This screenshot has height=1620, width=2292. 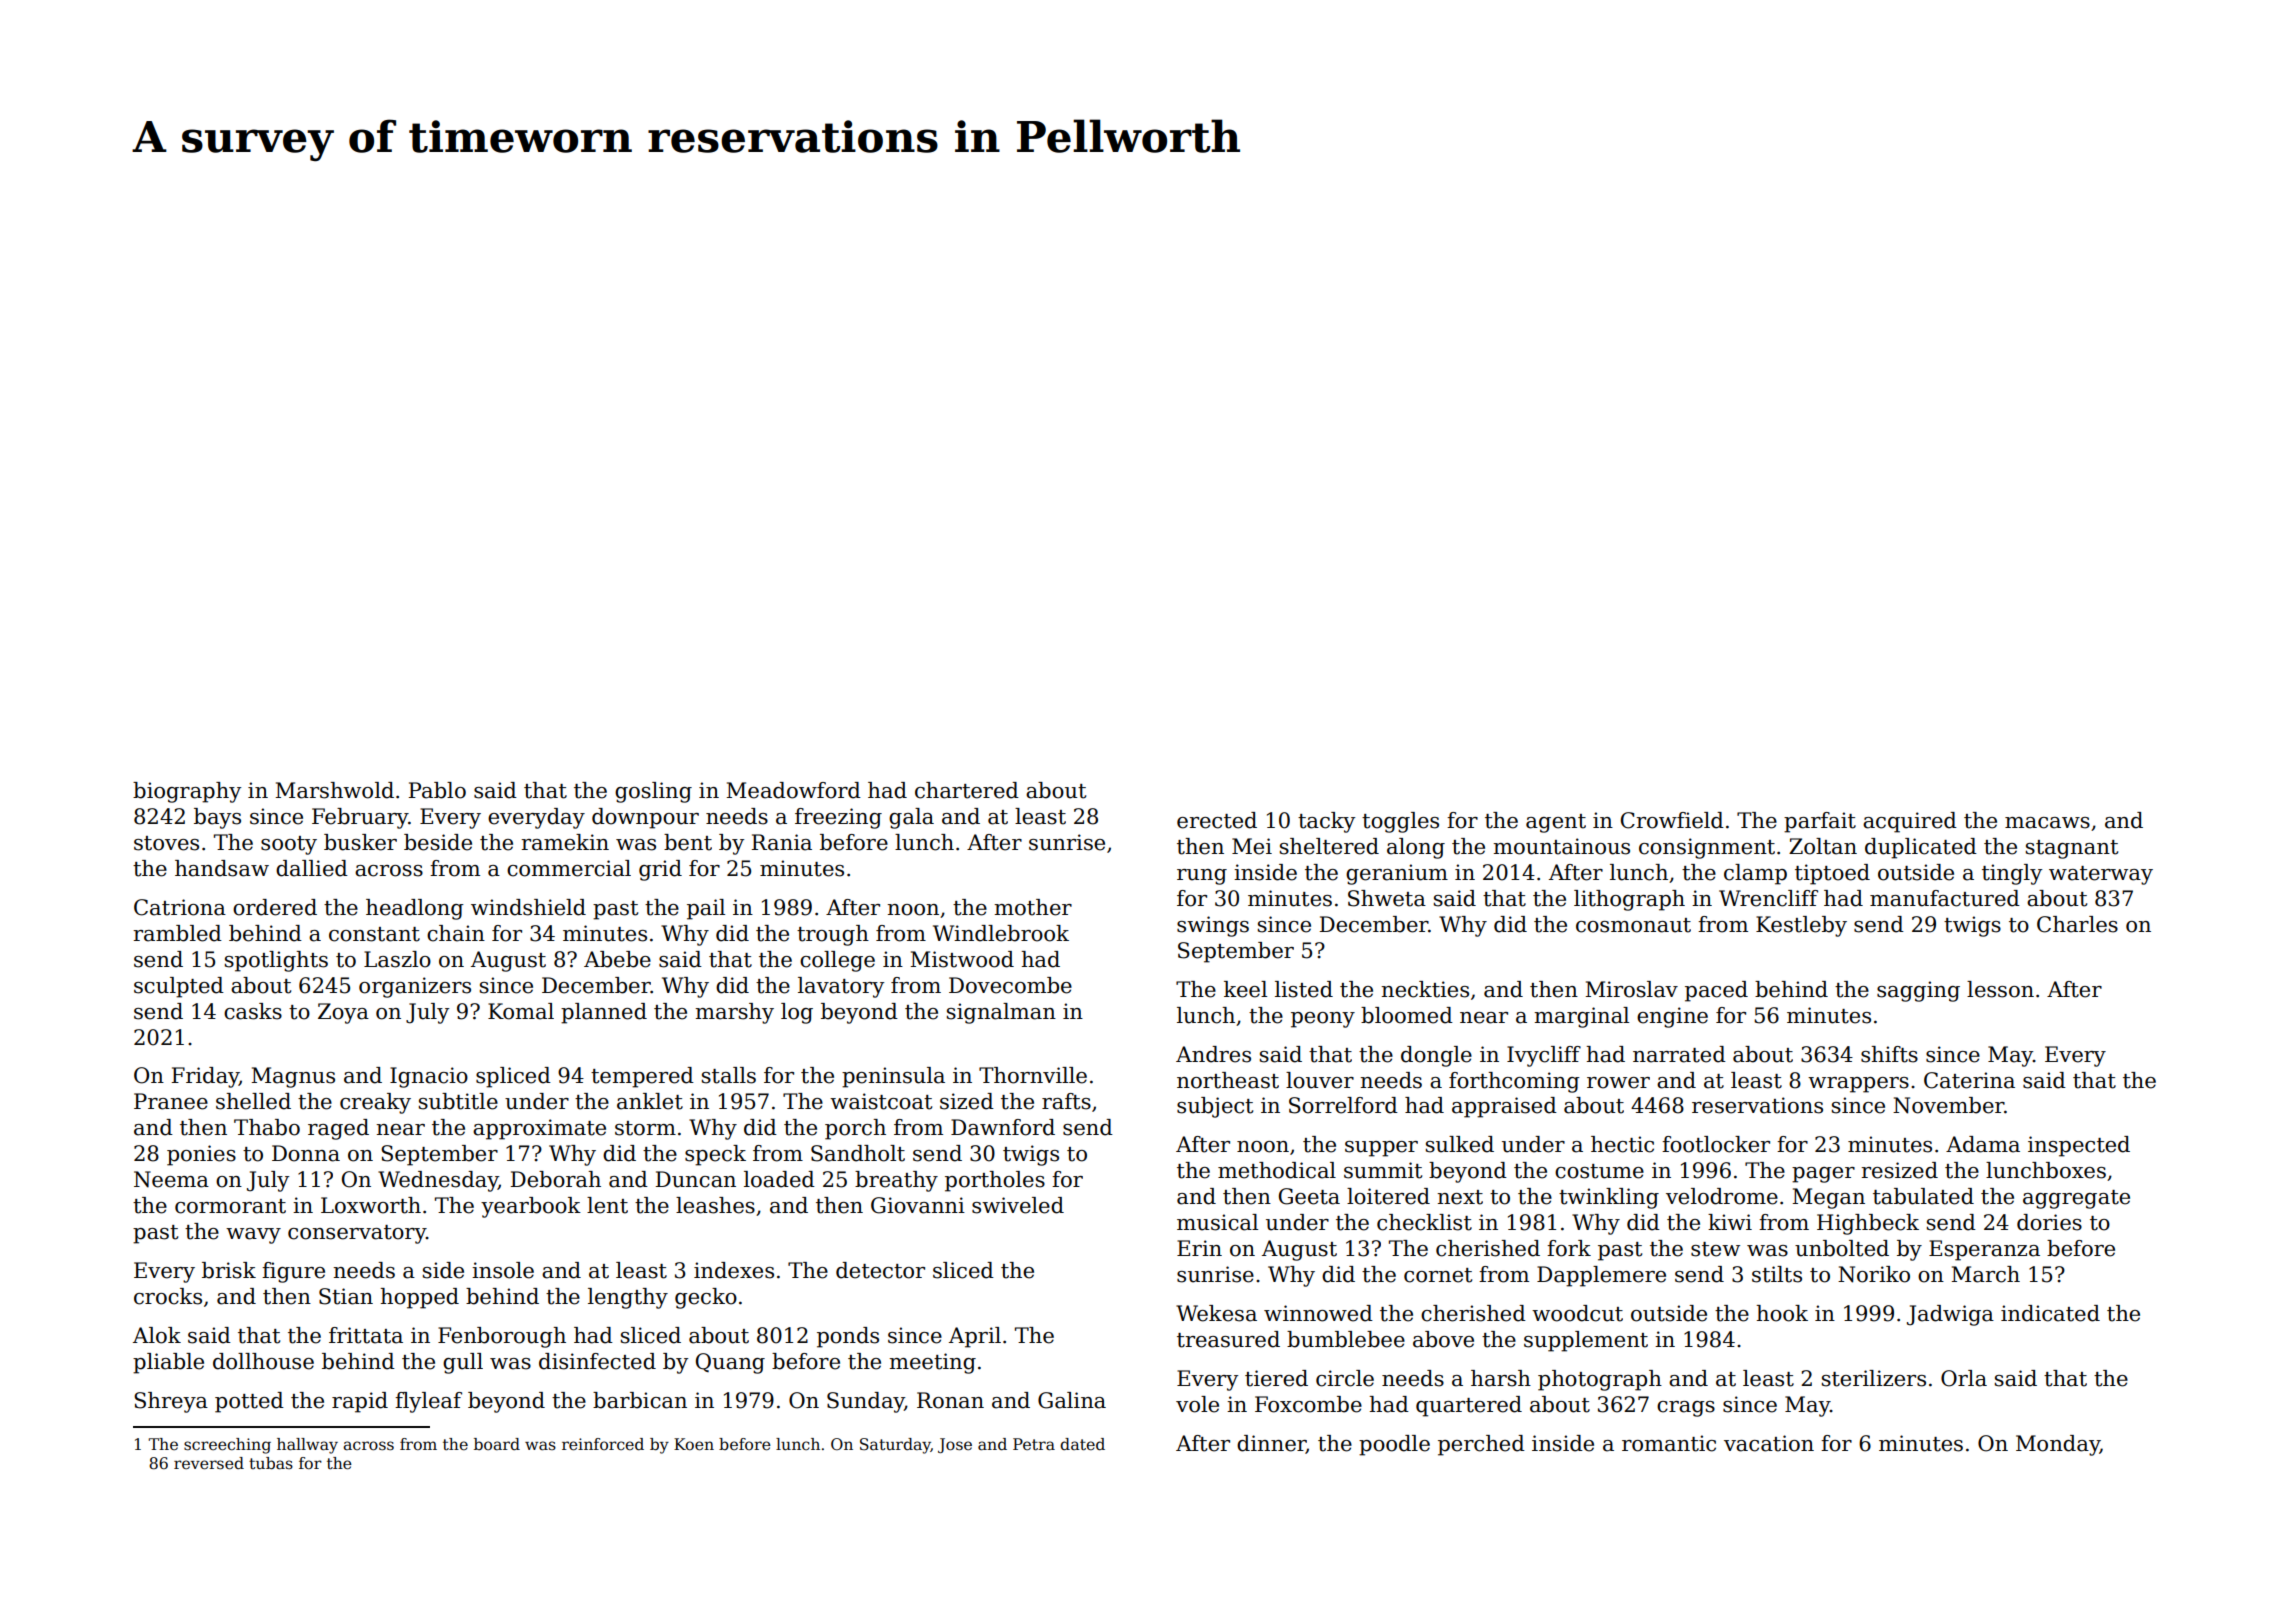 I want to click on waterway, so click(x=2101, y=875).
